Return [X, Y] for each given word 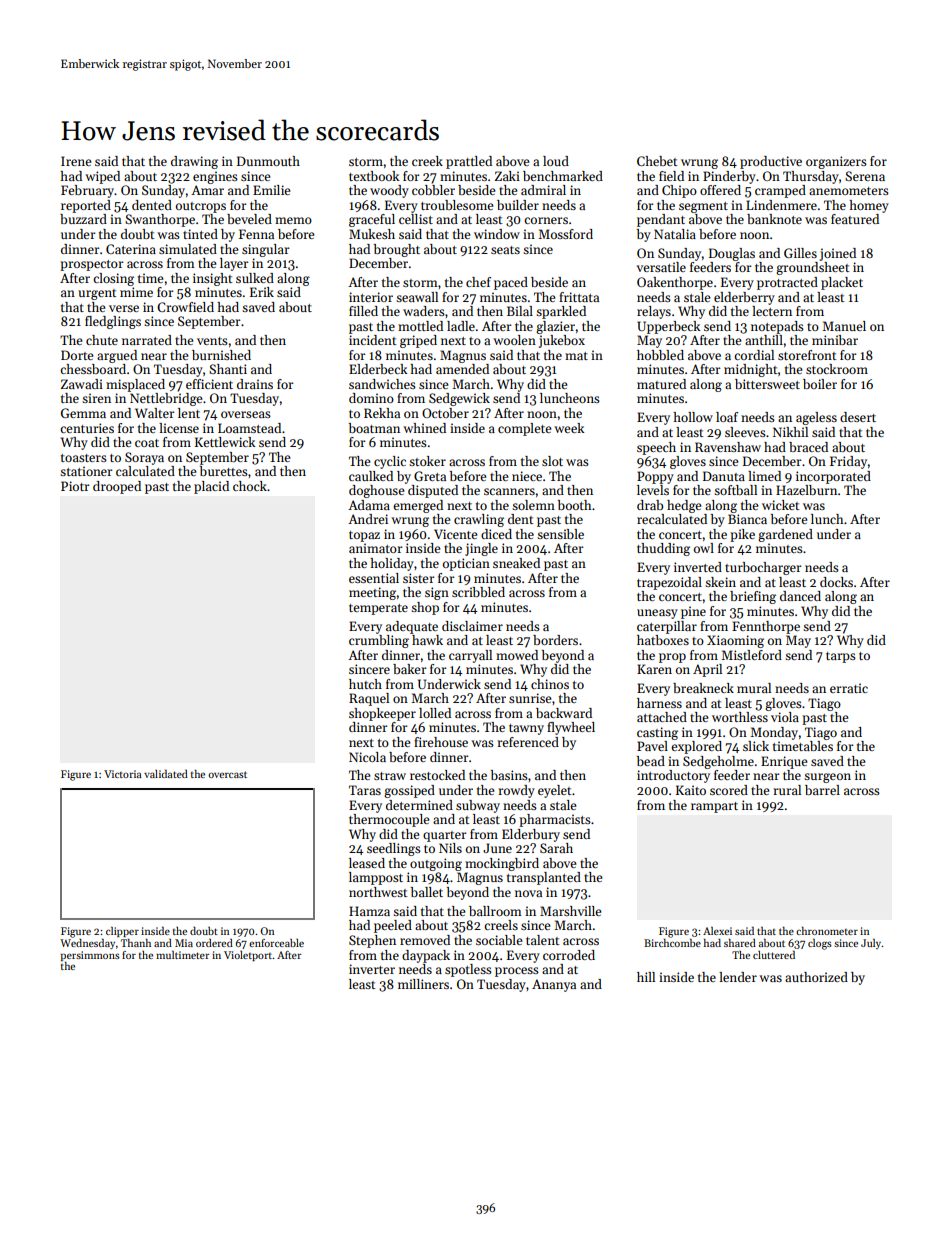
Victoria [123, 774]
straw [390, 776]
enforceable [276, 943]
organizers [836, 162]
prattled [469, 162]
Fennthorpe [766, 627]
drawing [194, 162]
